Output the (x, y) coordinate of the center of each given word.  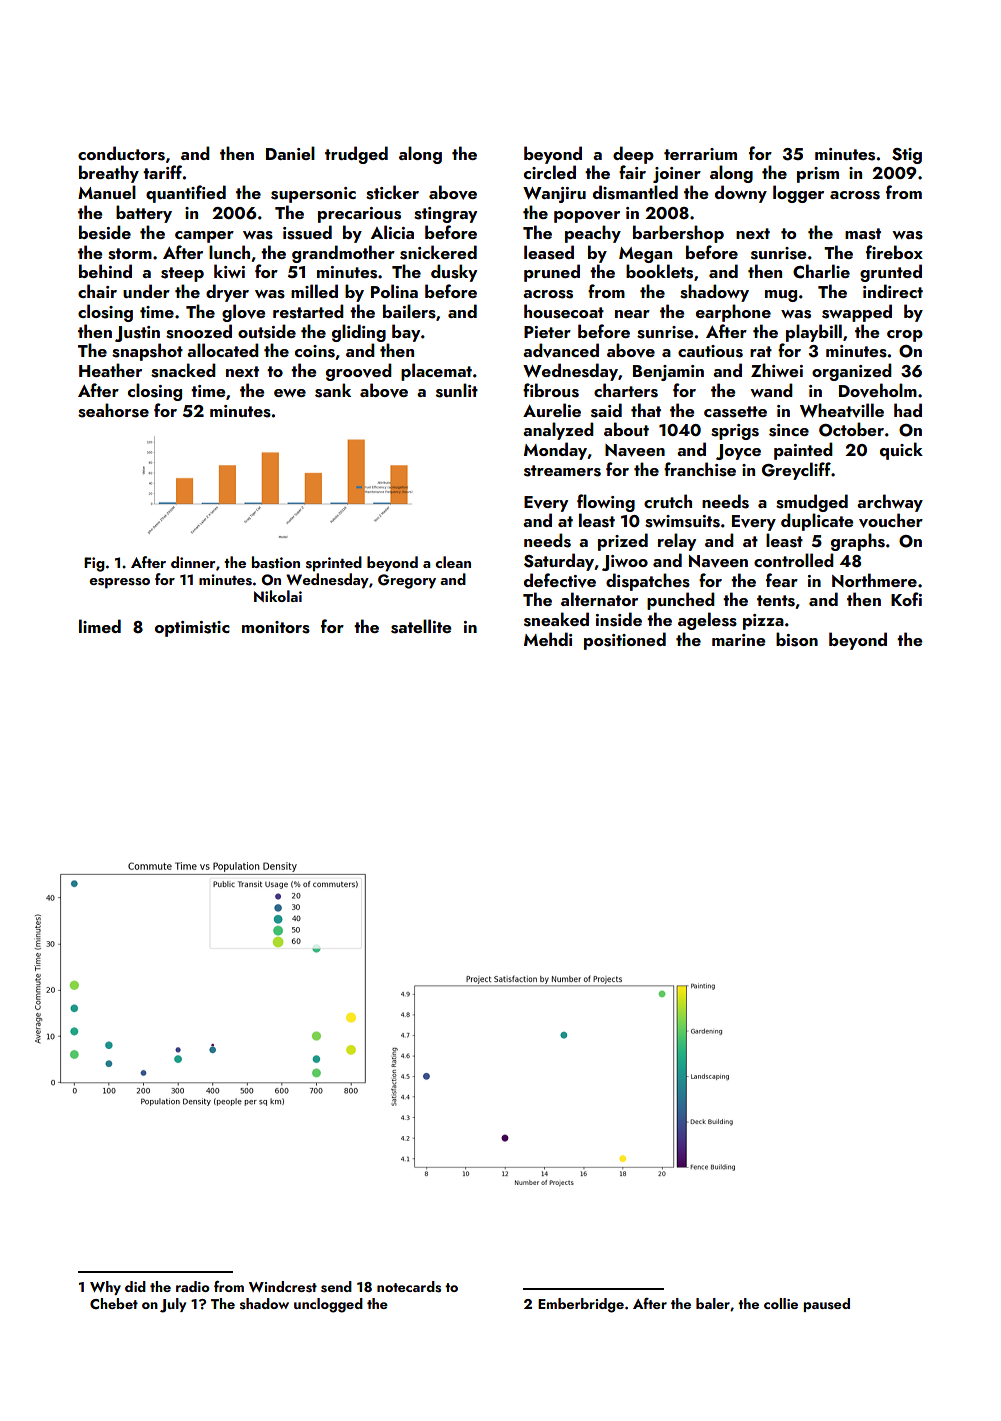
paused (826, 1305)
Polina (394, 291)
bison (797, 639)
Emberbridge (581, 1305)
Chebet (114, 1303)
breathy (109, 174)
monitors (276, 627)
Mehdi (548, 639)
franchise (700, 469)
